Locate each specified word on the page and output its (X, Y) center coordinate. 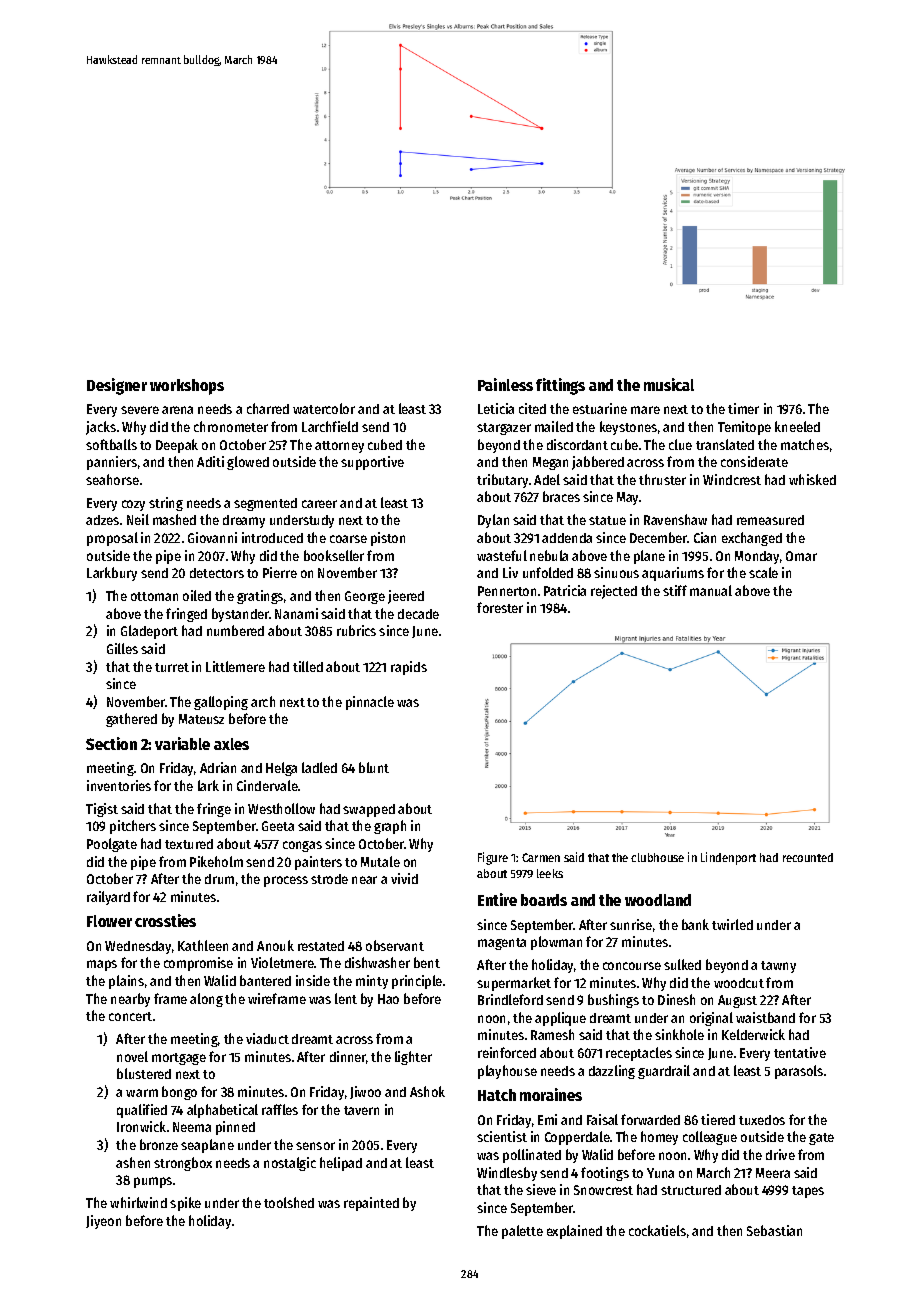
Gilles (122, 648)
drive (780, 1154)
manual (711, 590)
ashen (133, 1162)
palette (522, 1232)
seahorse (112, 479)
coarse (348, 539)
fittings (560, 386)
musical (669, 384)
